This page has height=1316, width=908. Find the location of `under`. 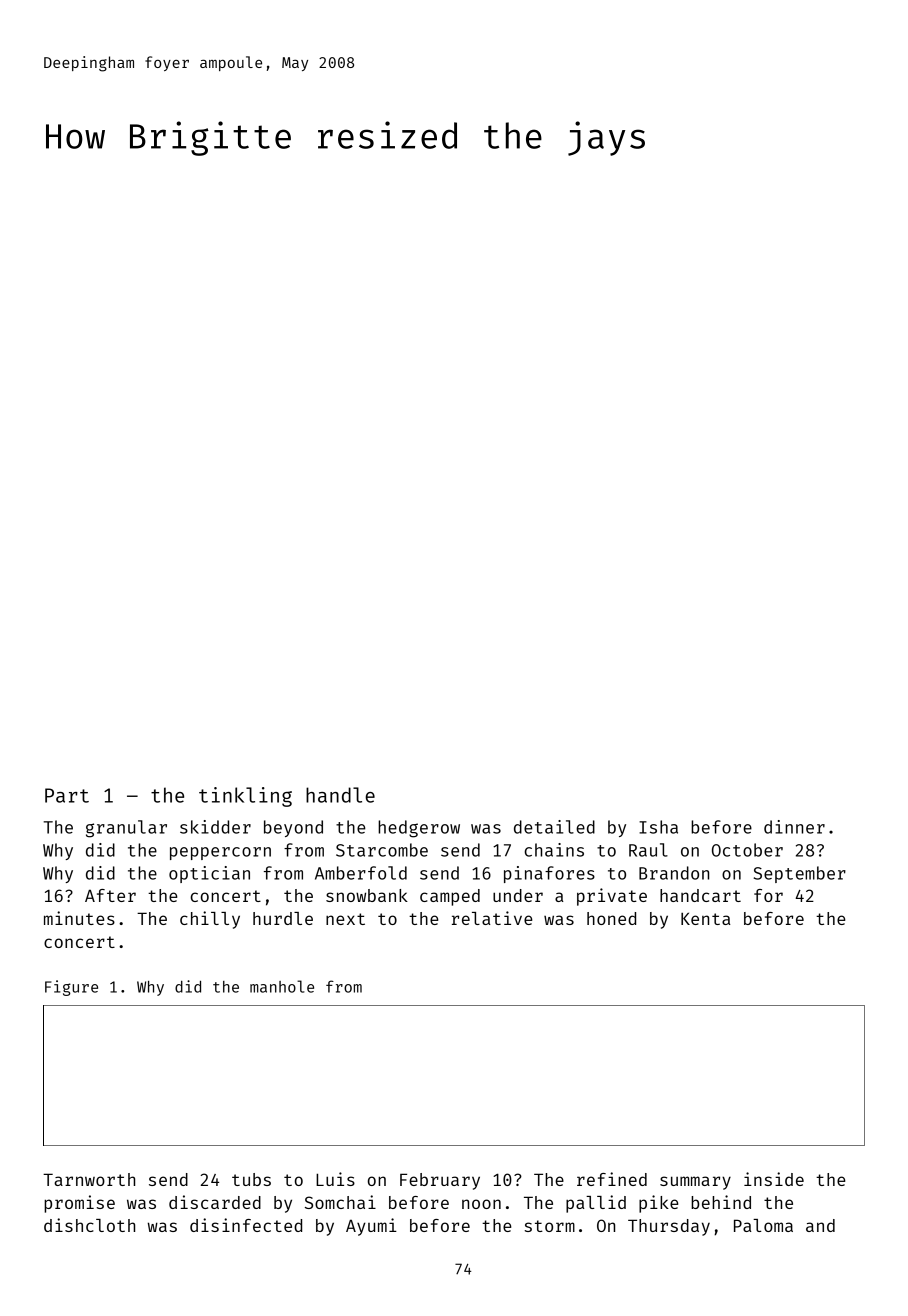

under is located at coordinates (518, 895).
